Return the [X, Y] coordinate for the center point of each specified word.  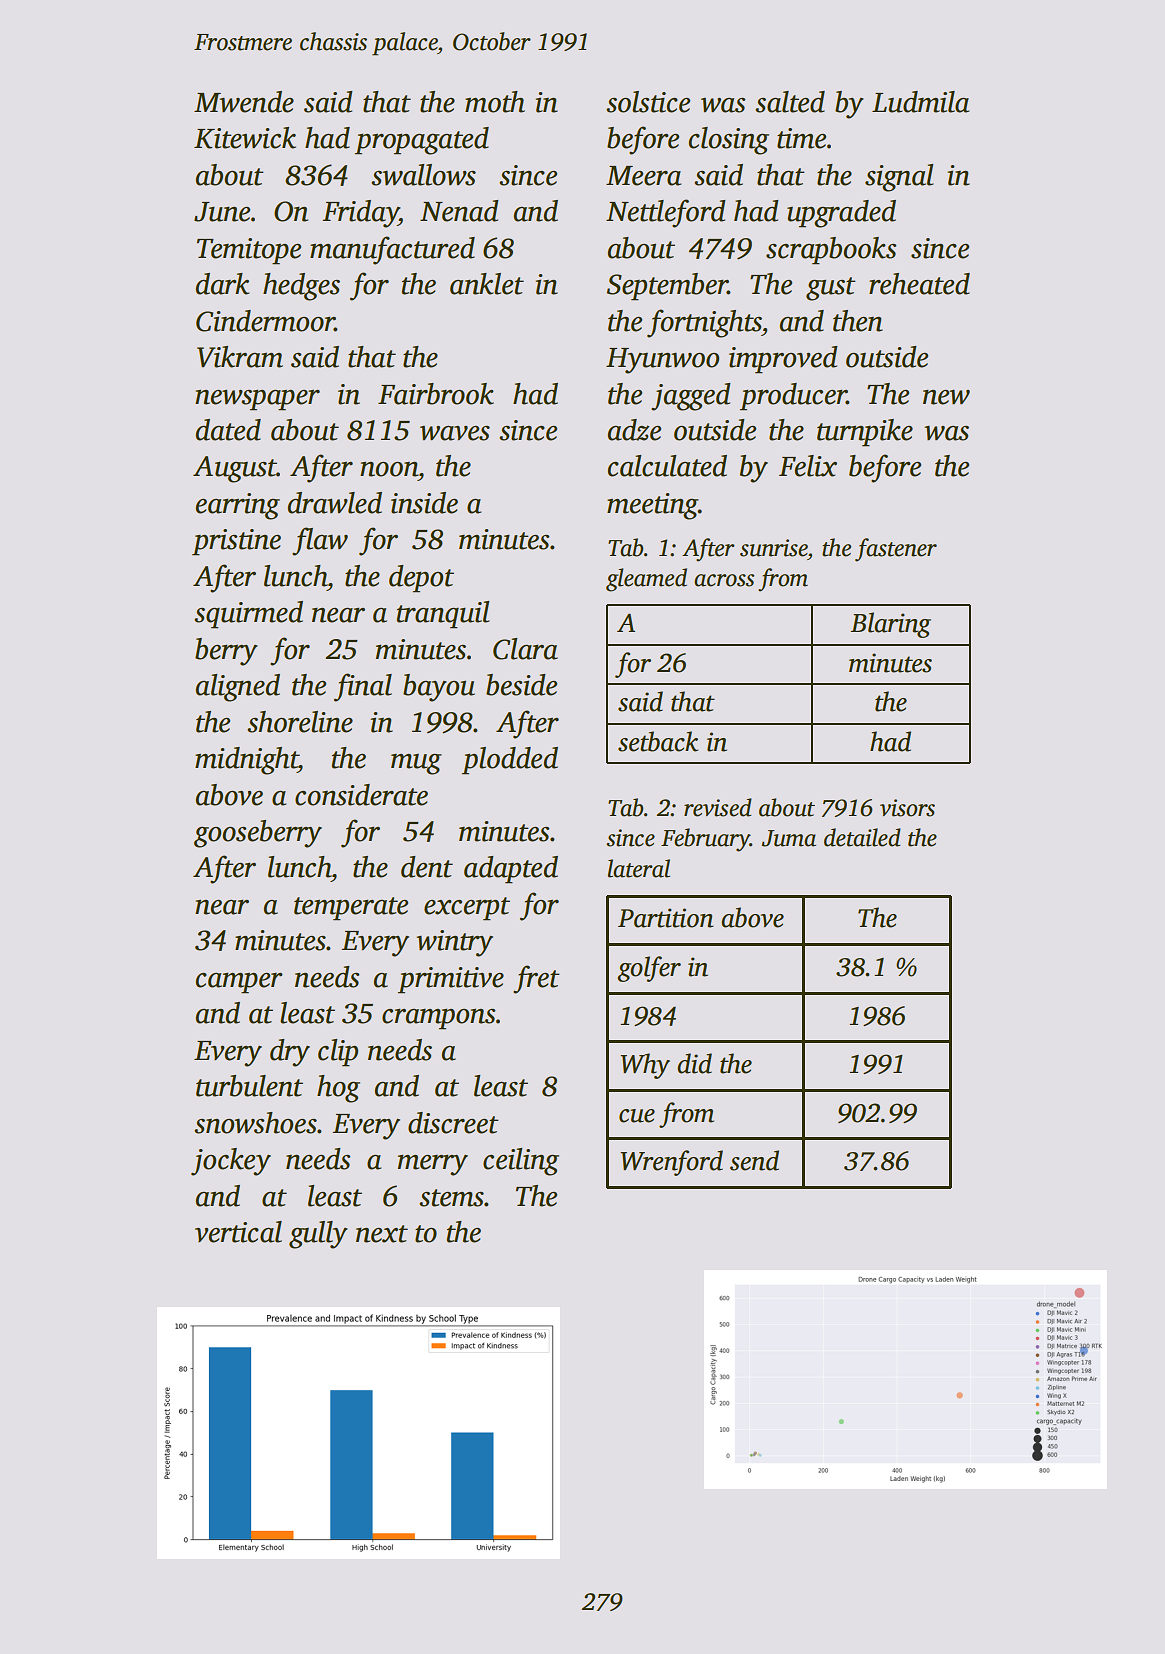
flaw [320, 541]
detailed [862, 837]
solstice [648, 102]
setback [658, 741]
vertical [238, 1232]
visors [907, 808]
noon [389, 469]
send [754, 1160]
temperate [351, 909]
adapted [511, 870]
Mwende [244, 102]
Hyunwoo [662, 361]
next [382, 1234]
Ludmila [920, 102]
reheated [919, 284]
